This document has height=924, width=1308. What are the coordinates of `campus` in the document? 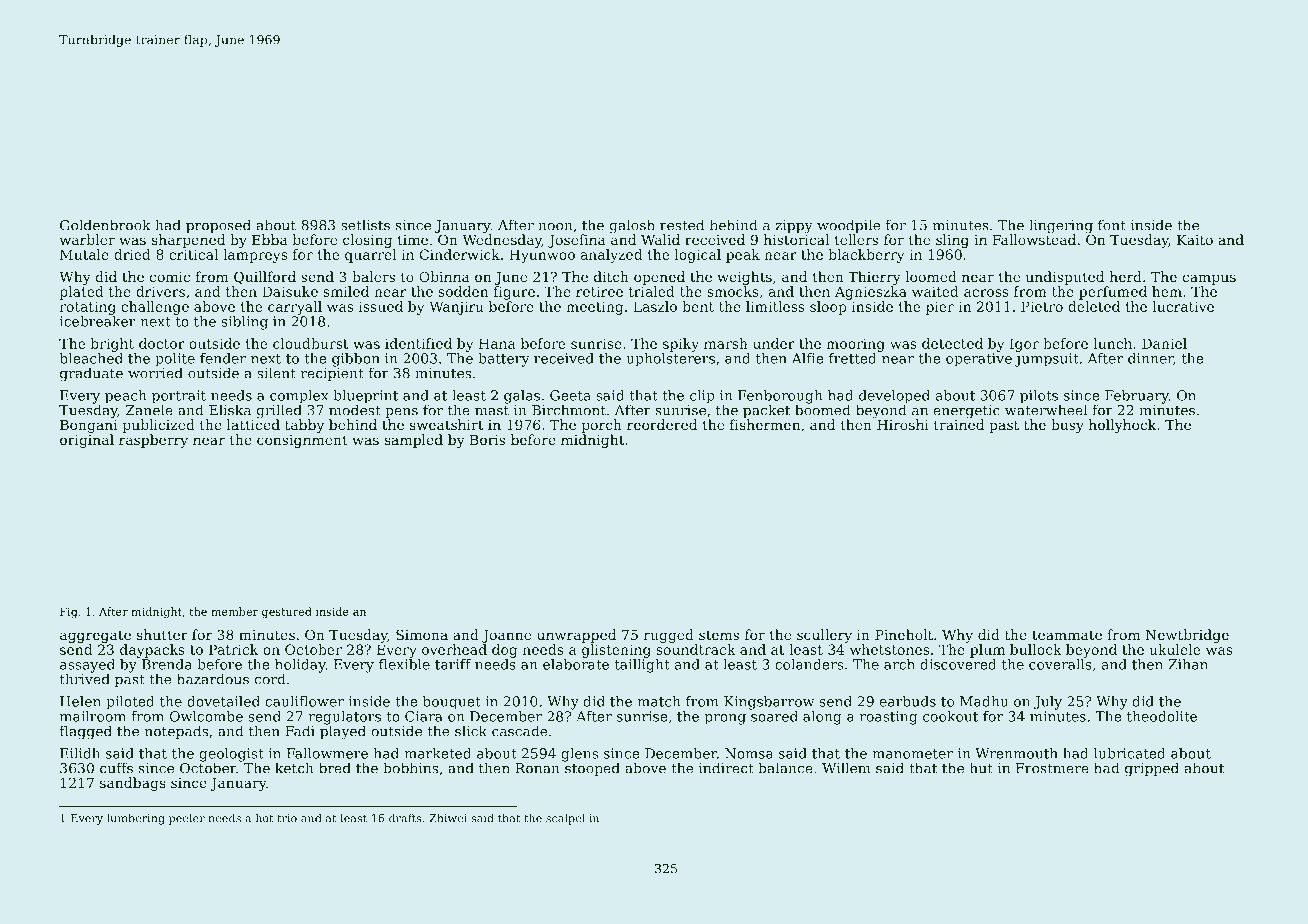 It's located at (1209, 279).
